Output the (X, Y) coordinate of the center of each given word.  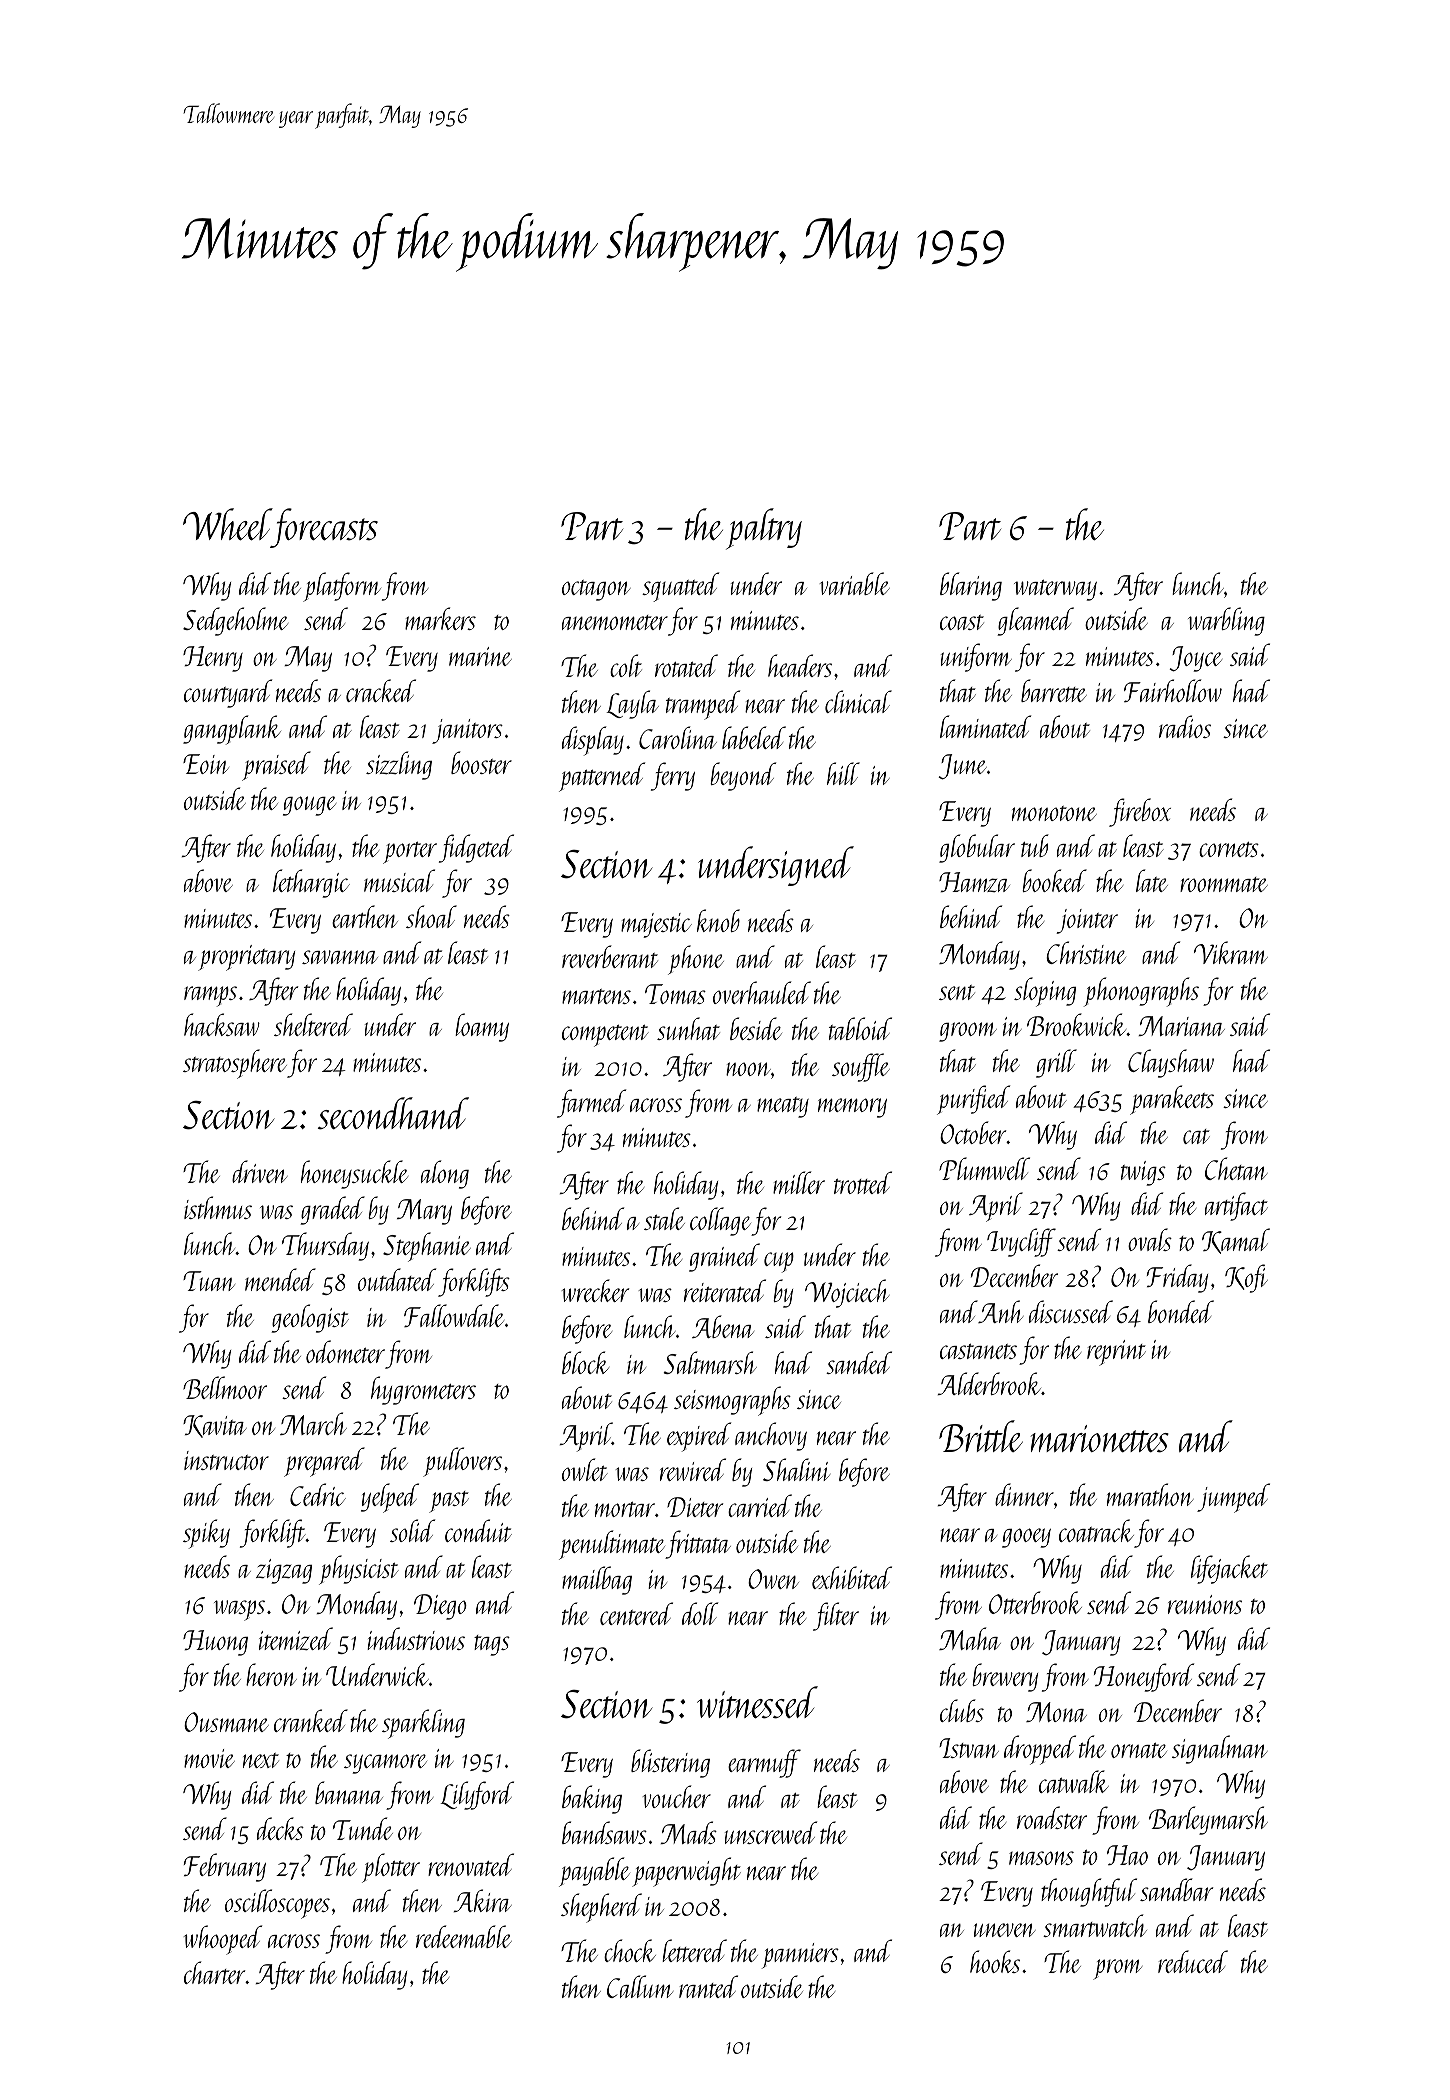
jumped (1233, 1498)
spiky (206, 1534)
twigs (1143, 1173)
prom (1117, 1969)
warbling (1226, 621)
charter (215, 1972)
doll (700, 1613)
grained (724, 1257)
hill (843, 773)
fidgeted (476, 848)
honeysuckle (354, 1174)
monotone (1054, 813)
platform (342, 587)
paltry (764, 529)
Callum (640, 1986)
